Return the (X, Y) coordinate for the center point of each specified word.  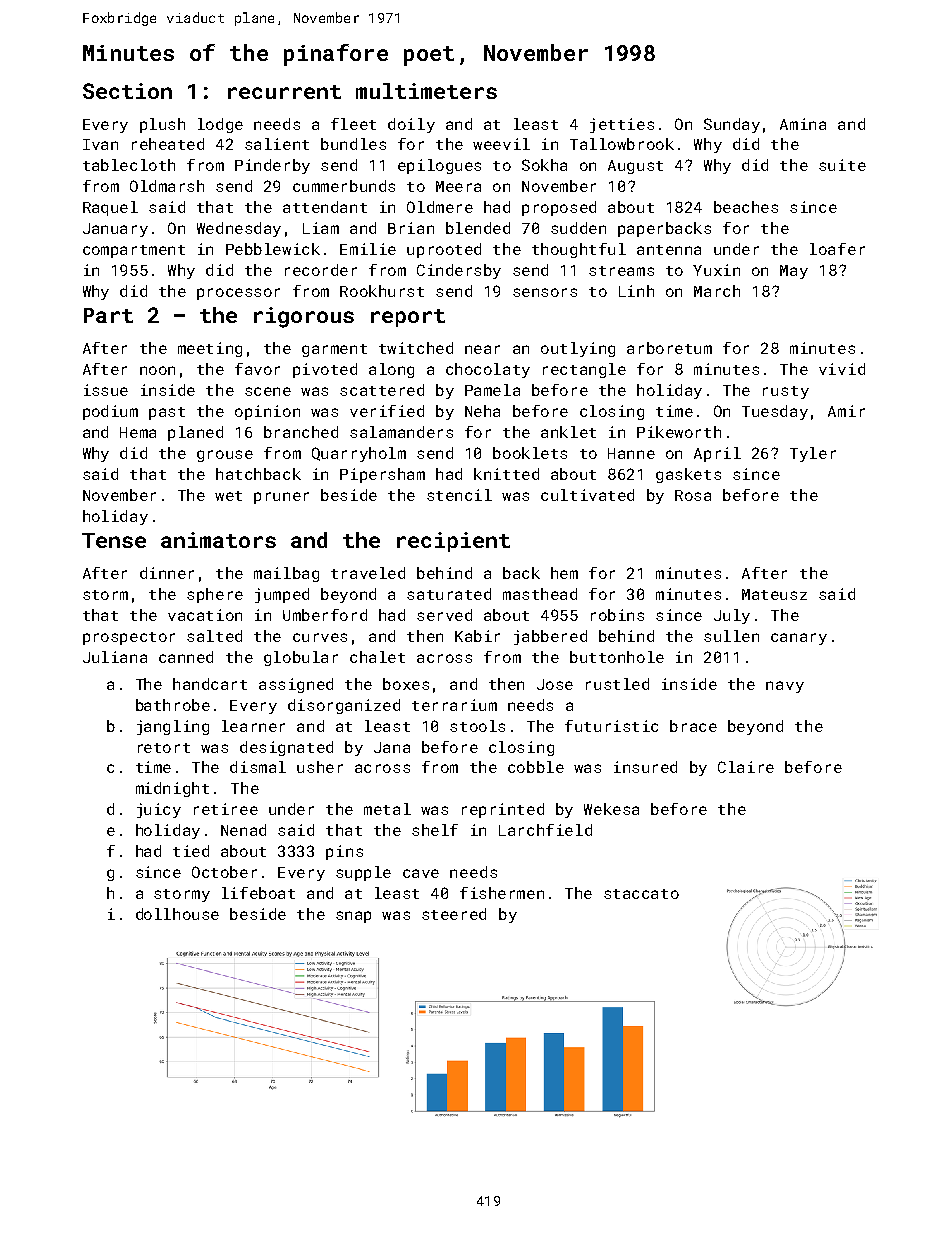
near (482, 349)
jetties (622, 125)
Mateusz (774, 594)
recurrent (284, 92)
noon (157, 370)
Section (127, 91)
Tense (114, 540)
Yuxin (716, 270)
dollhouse (177, 914)
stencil (459, 495)
